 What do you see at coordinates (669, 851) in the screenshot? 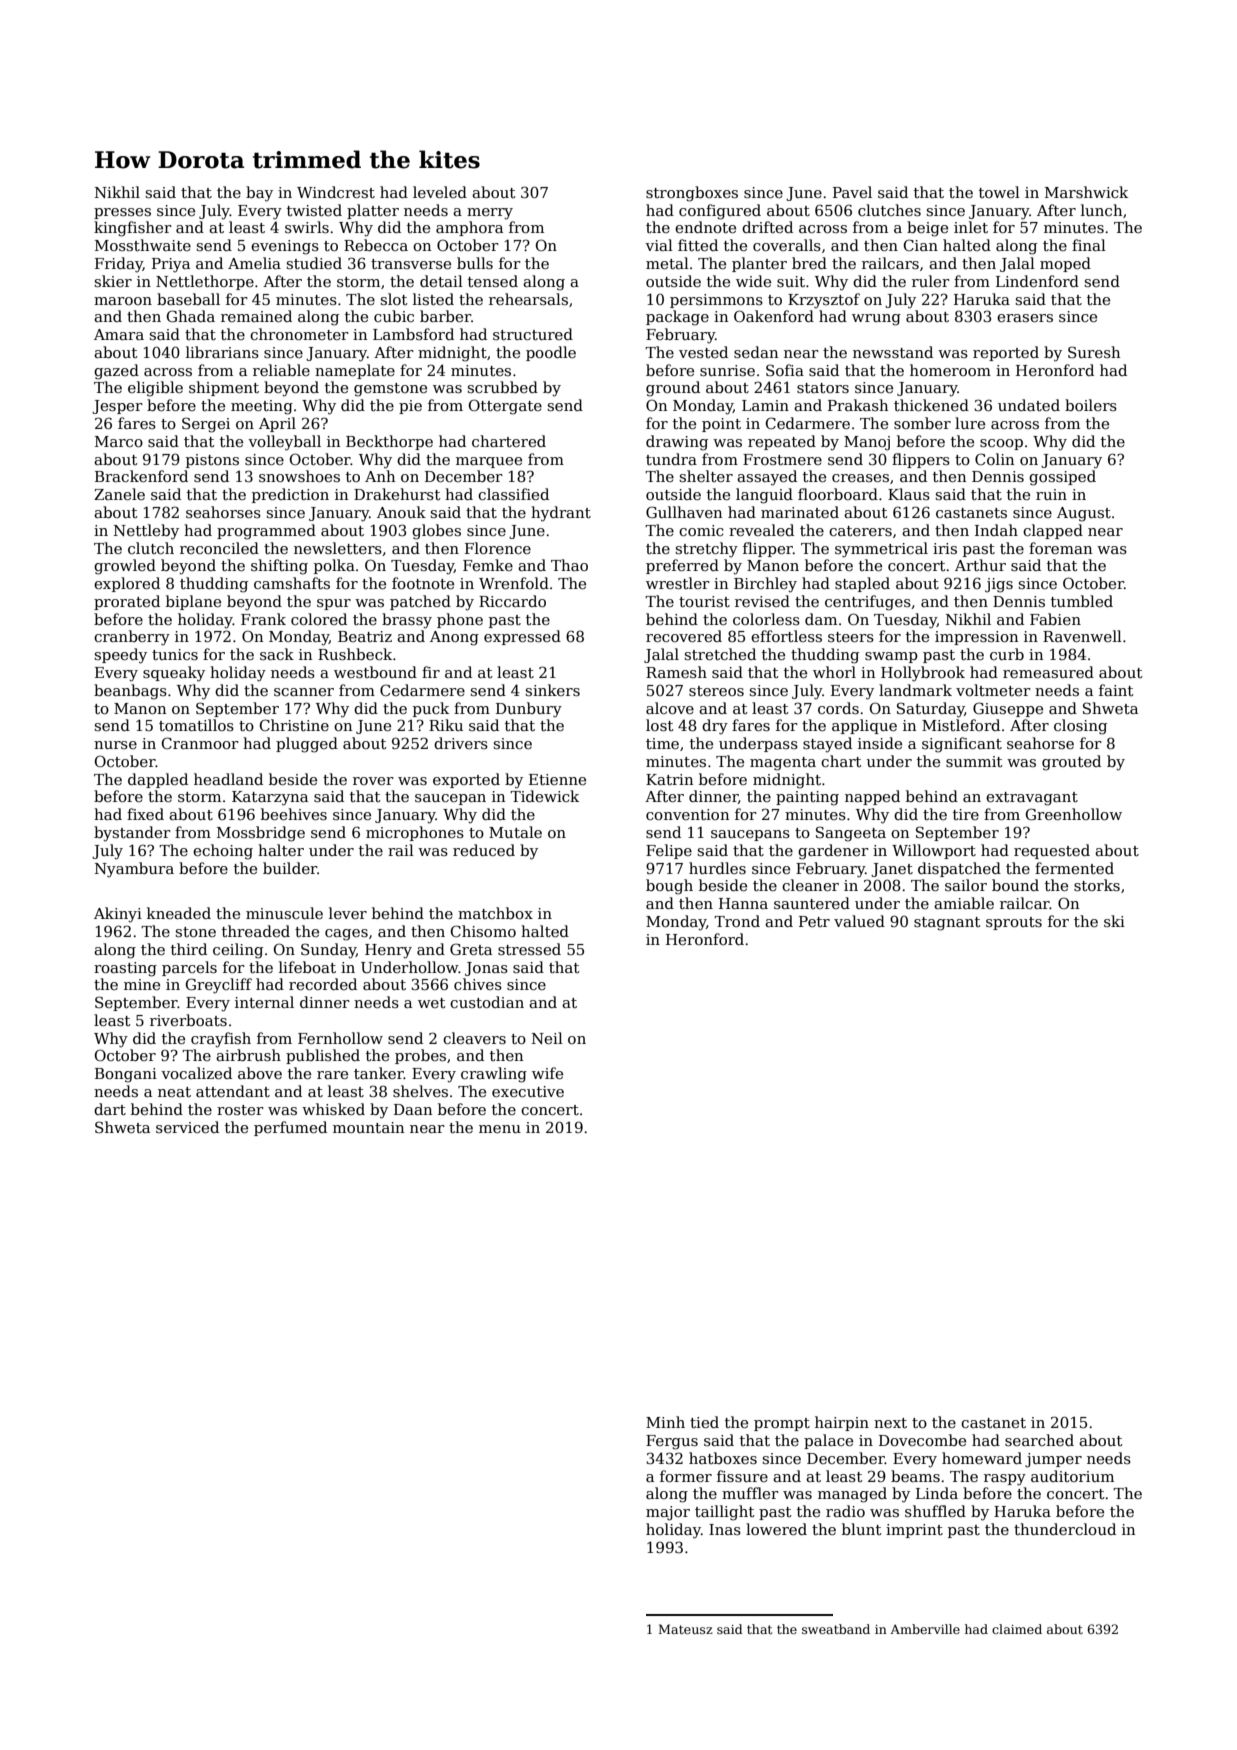
I see `Felipe` at bounding box center [669, 851].
